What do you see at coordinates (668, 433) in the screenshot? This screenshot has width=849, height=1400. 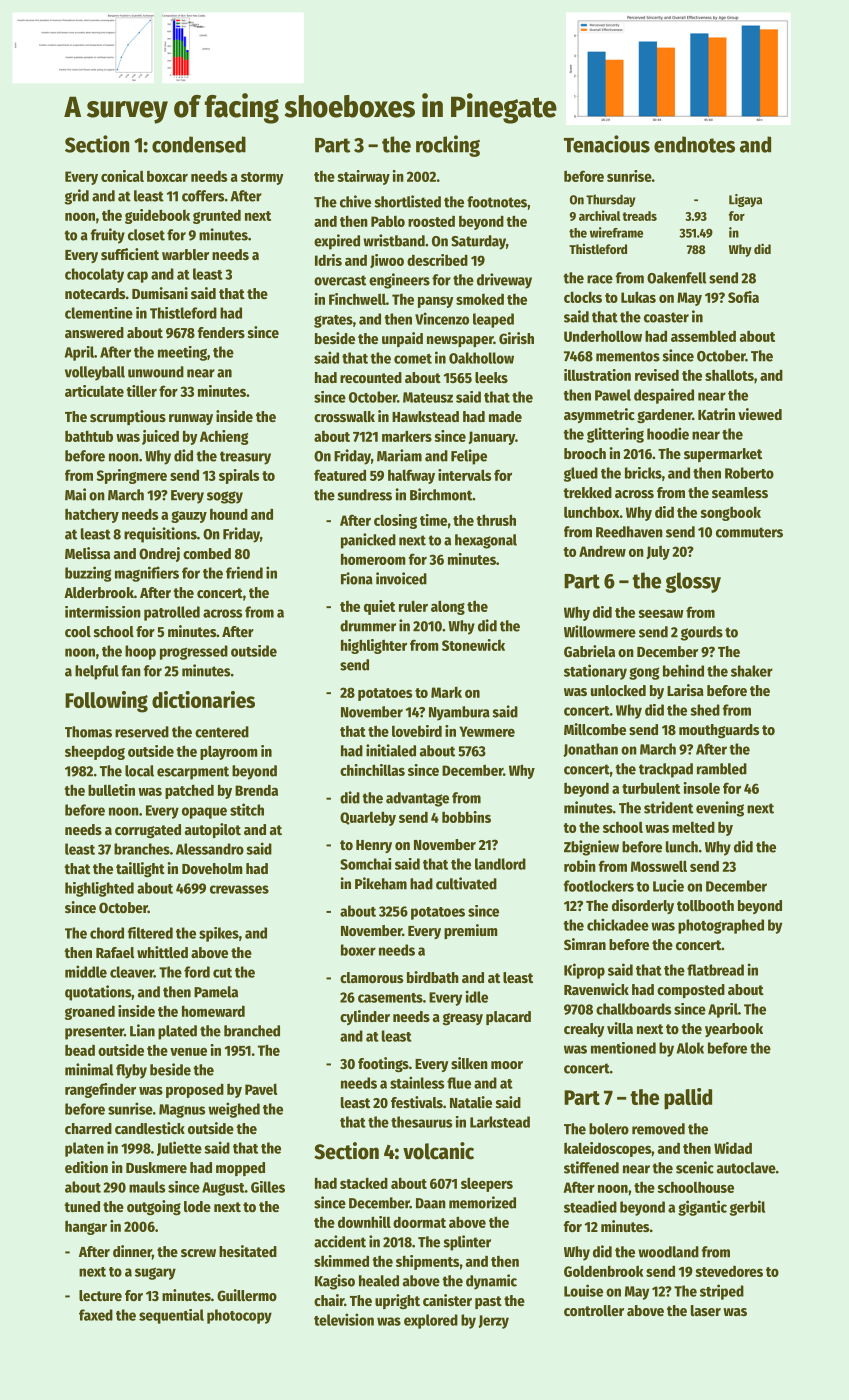 I see `hoodie` at bounding box center [668, 433].
